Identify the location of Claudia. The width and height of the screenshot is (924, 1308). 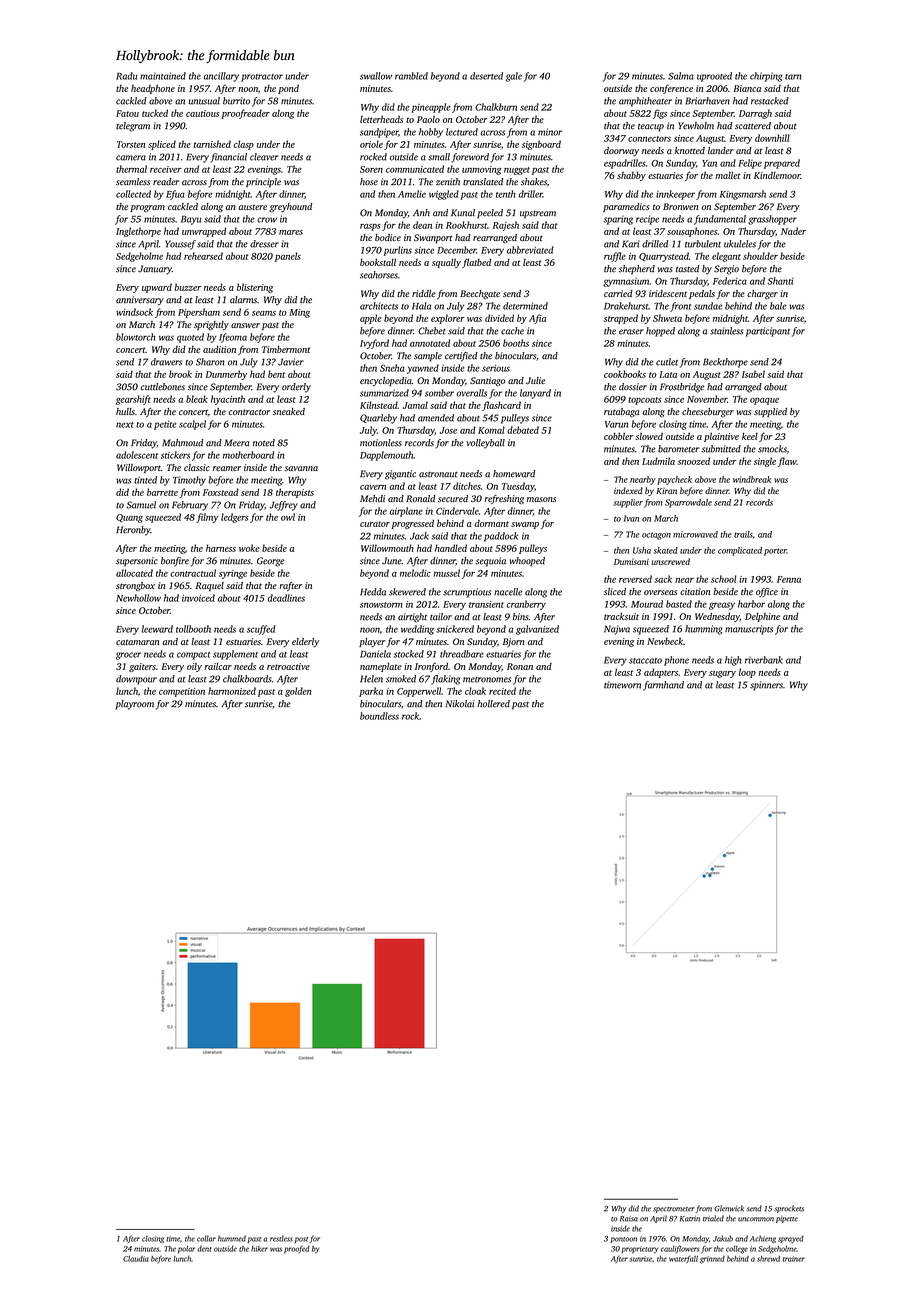
(136, 1258).
